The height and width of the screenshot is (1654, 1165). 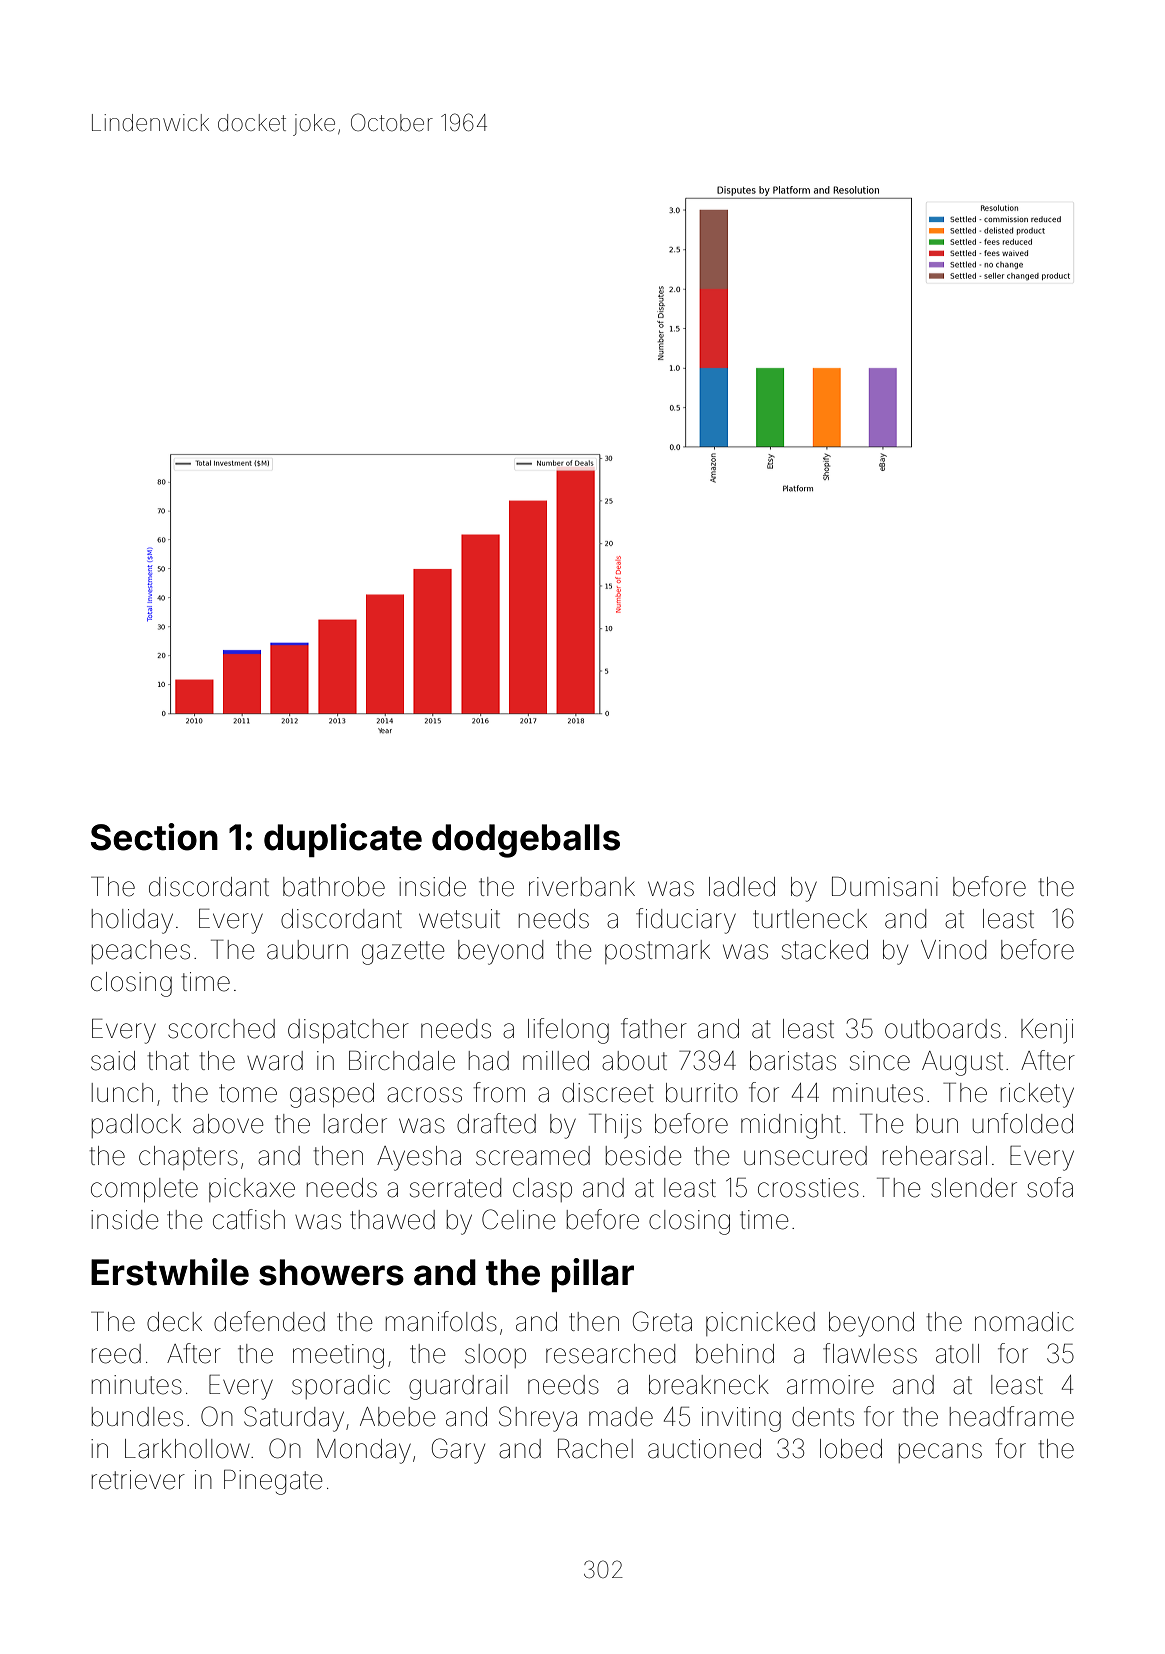 What do you see at coordinates (974, 1188) in the screenshot?
I see `slender` at bounding box center [974, 1188].
